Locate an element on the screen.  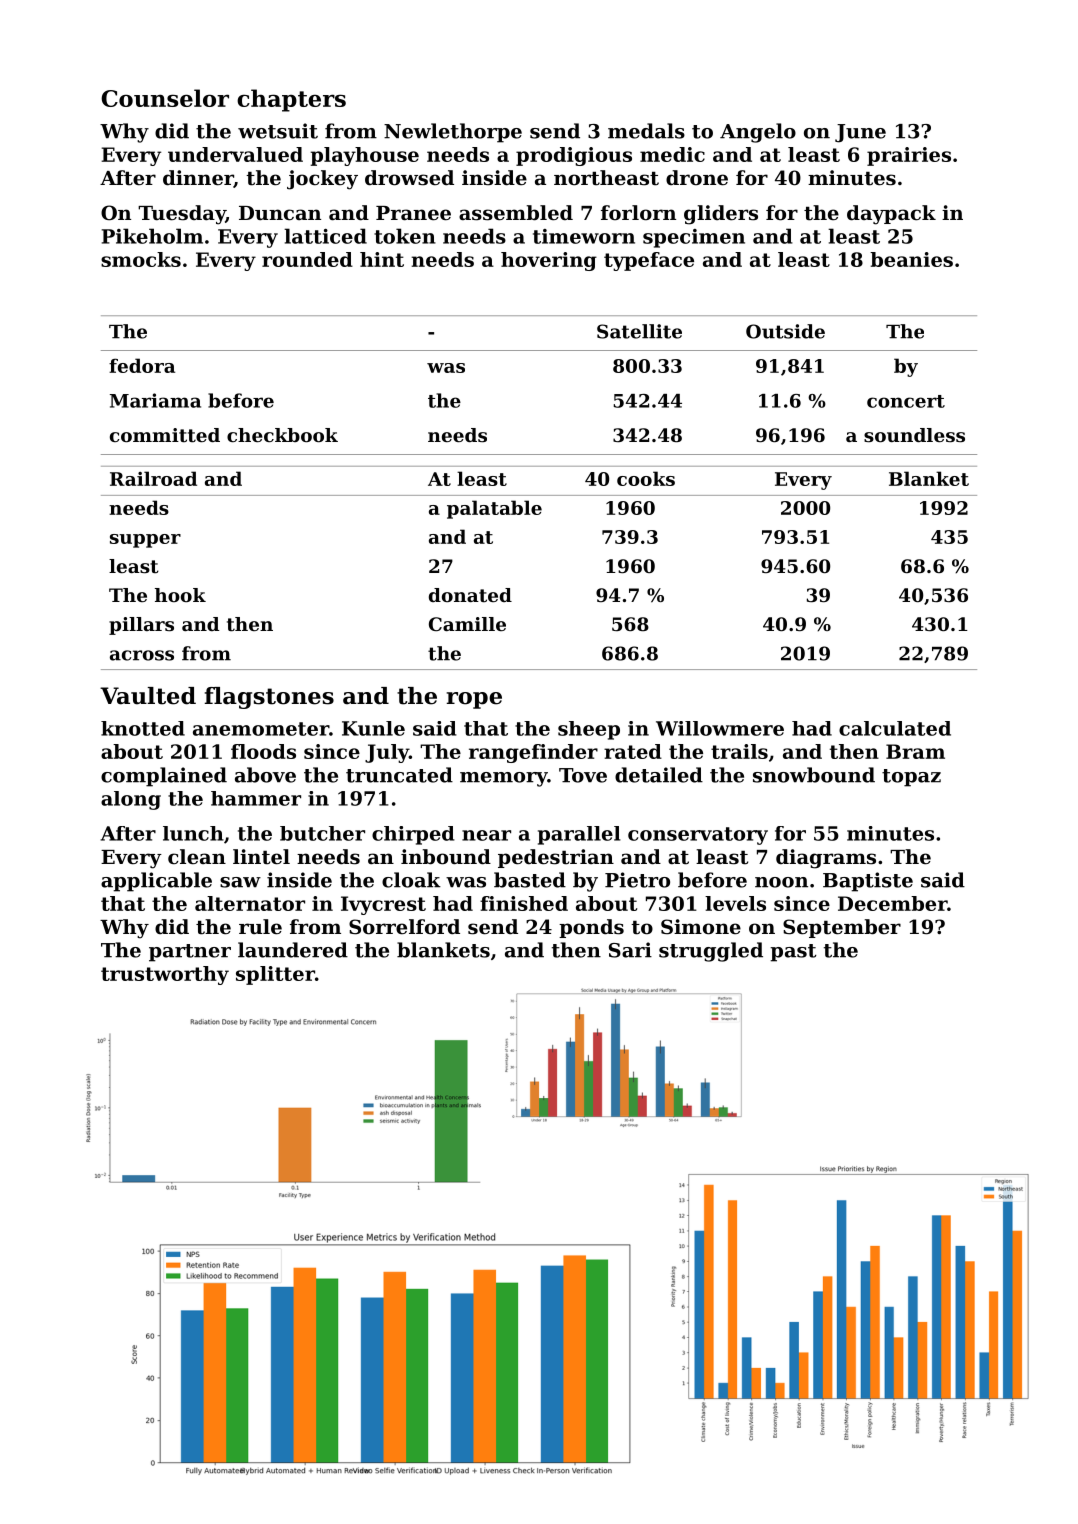
playhouse is located at coordinates (365, 156).
